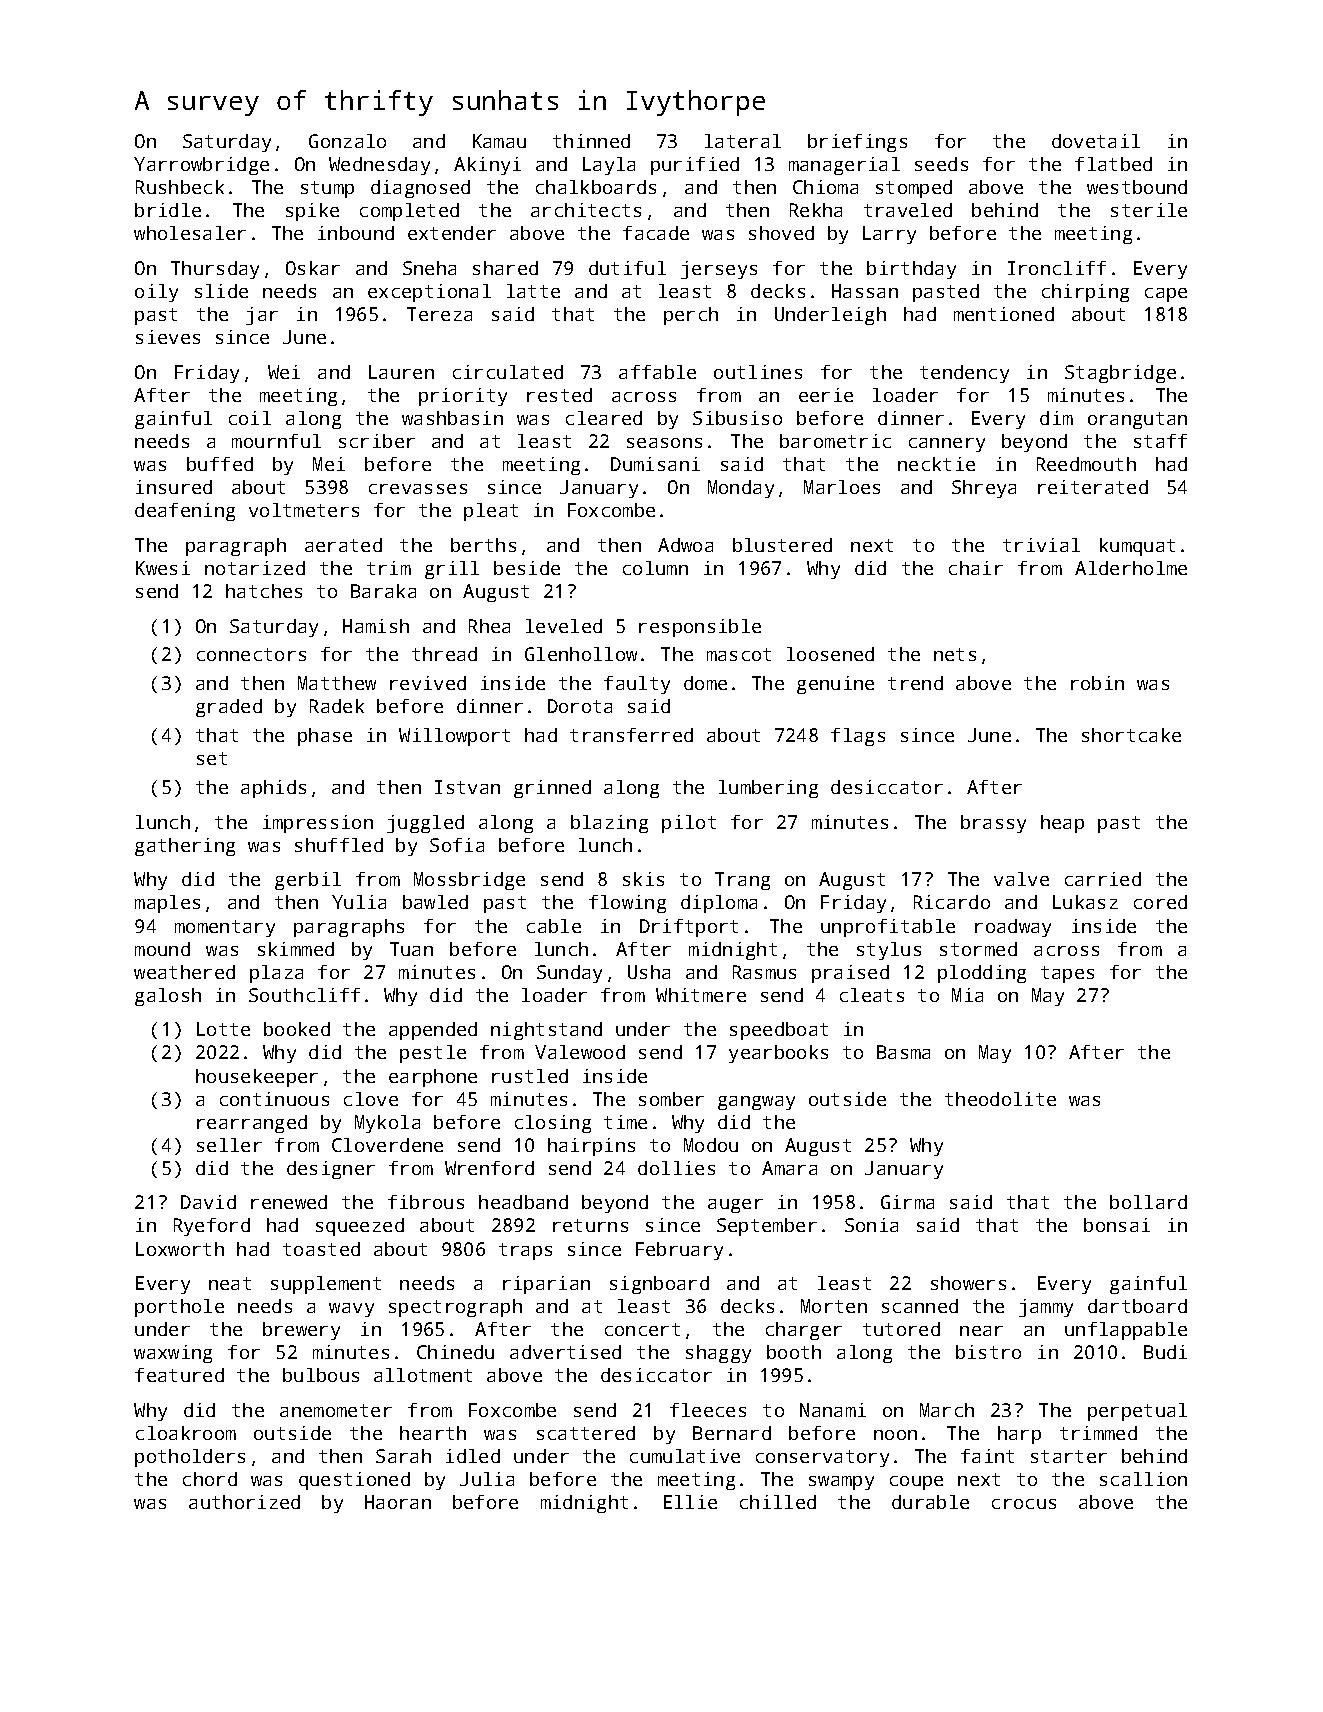 The image size is (1323, 1712). I want to click on galosh, so click(168, 997).
